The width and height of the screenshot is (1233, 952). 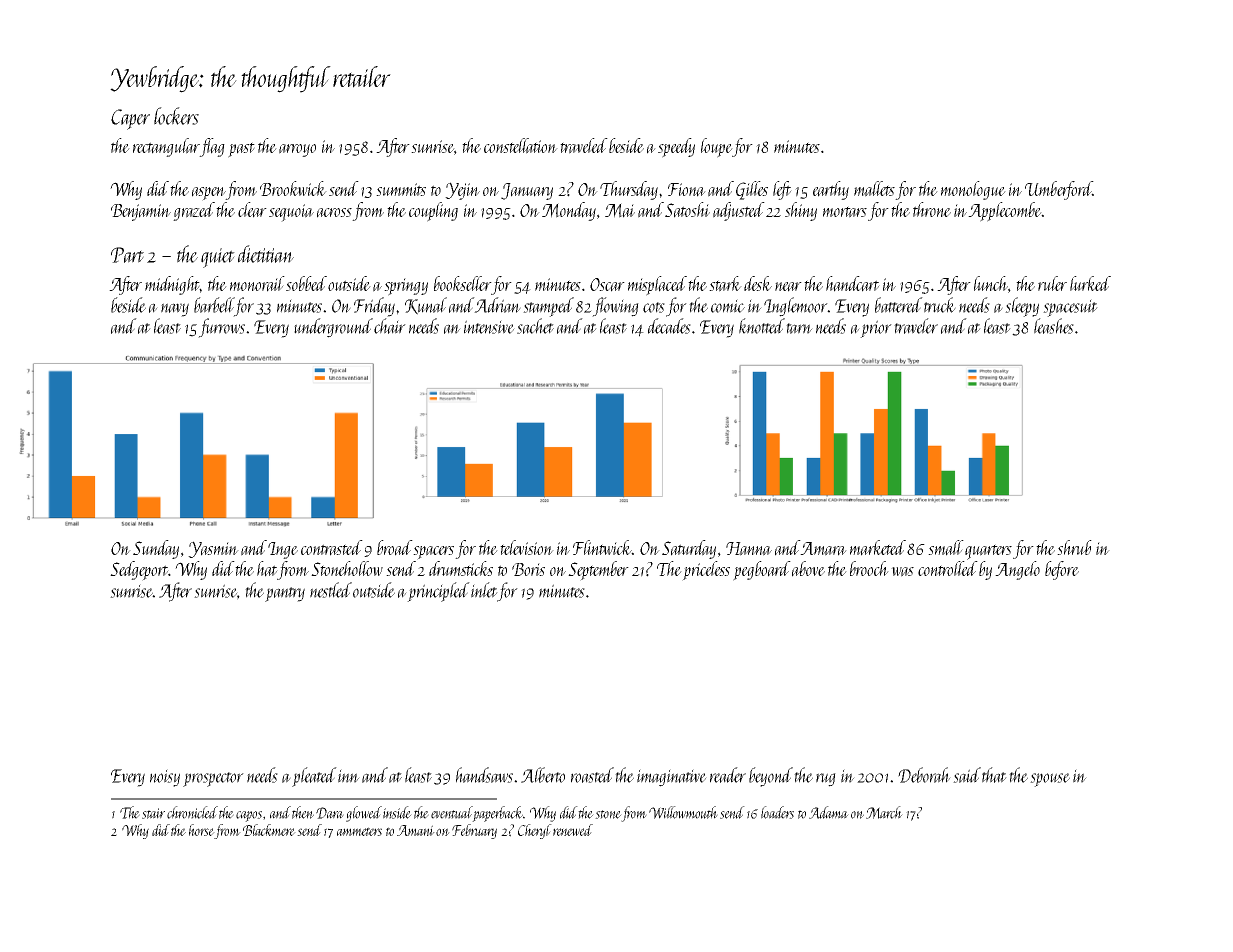 What do you see at coordinates (166, 147) in the screenshot?
I see `rectangular` at bounding box center [166, 147].
